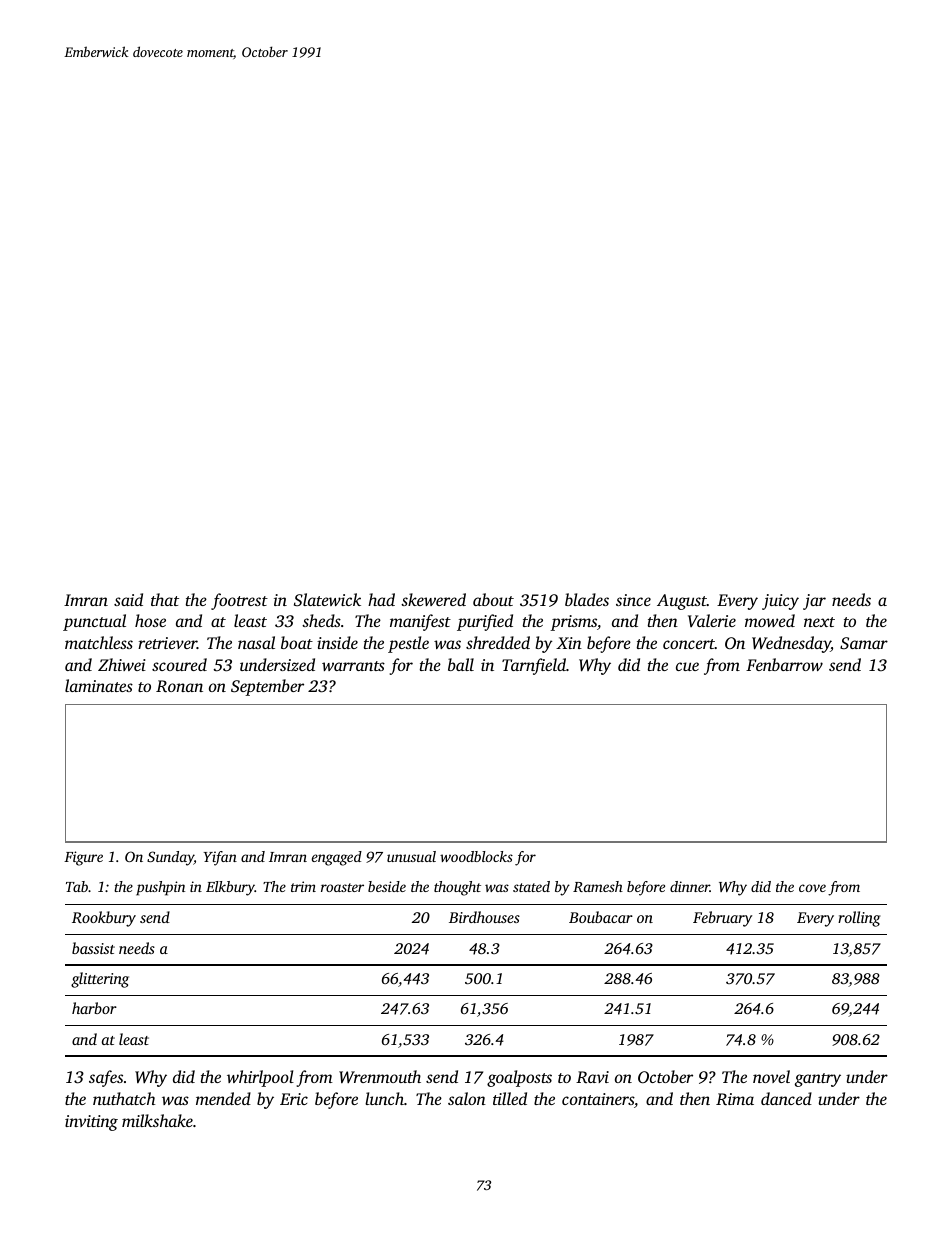 Image resolution: width=952 pixels, height=1233 pixels. What do you see at coordinates (93, 948) in the image?
I see `bassist` at bounding box center [93, 948].
